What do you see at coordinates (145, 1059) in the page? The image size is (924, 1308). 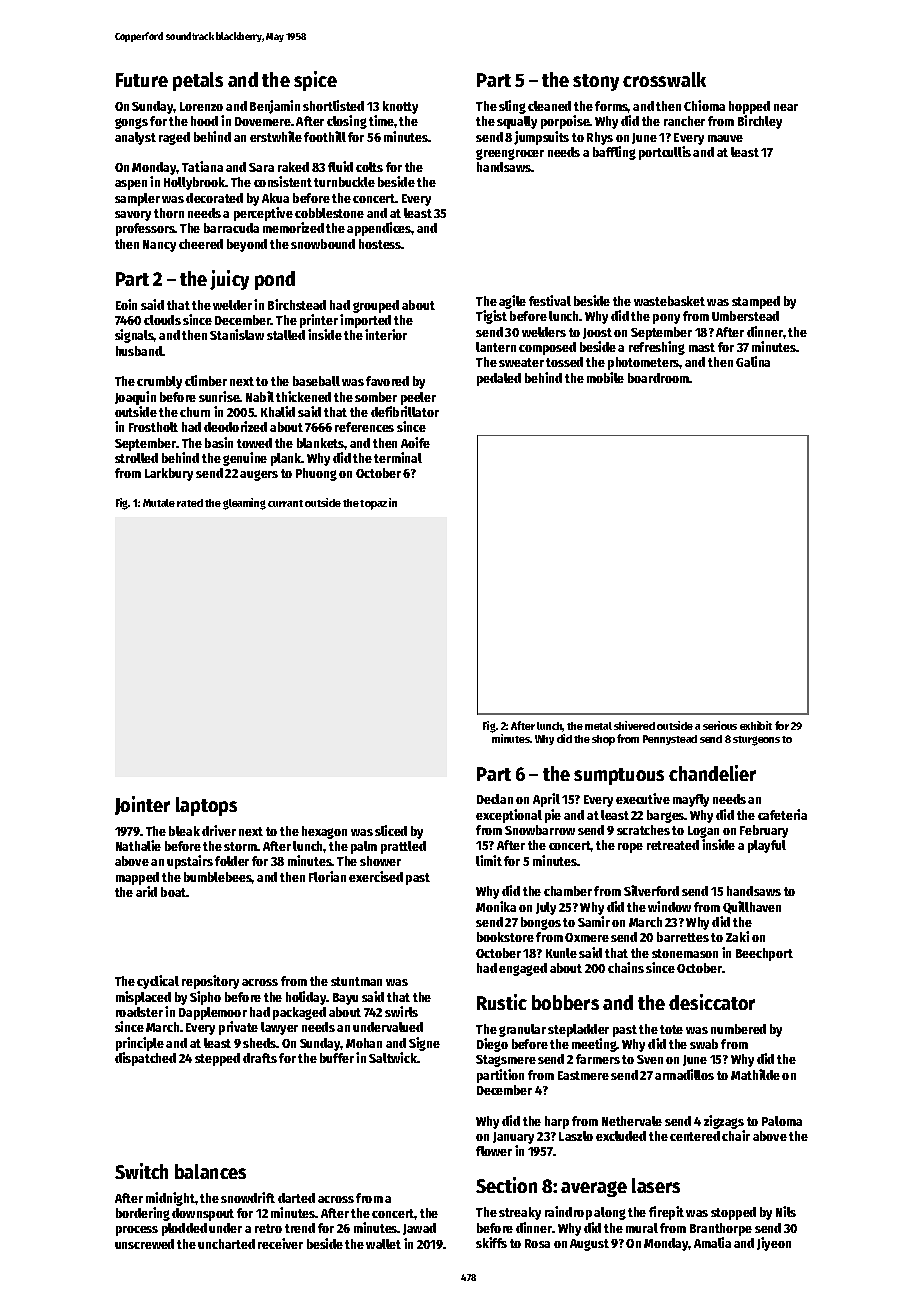 I see `dispatched` at bounding box center [145, 1059].
